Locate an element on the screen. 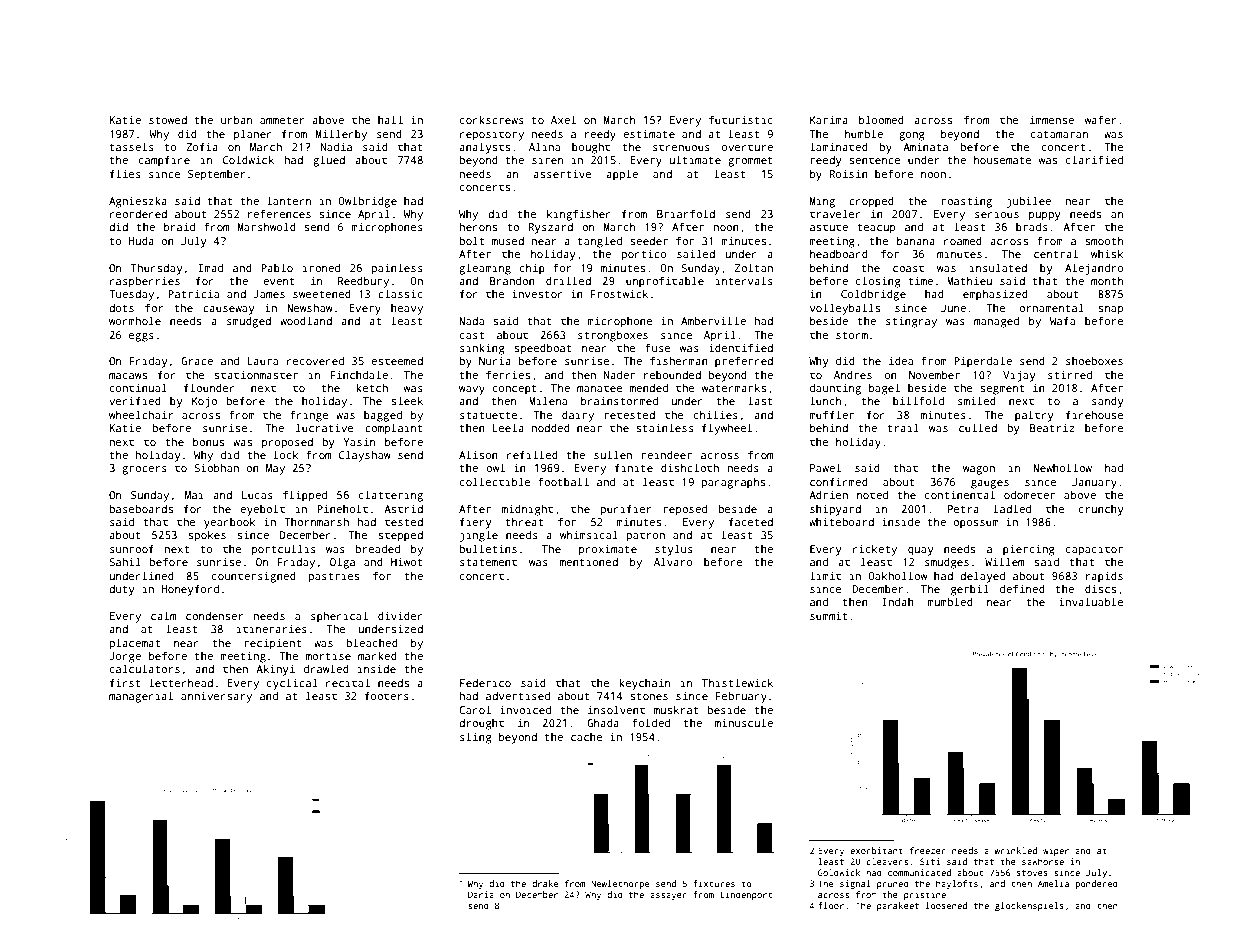 The image size is (1233, 952). mortise is located at coordinates (328, 656).
